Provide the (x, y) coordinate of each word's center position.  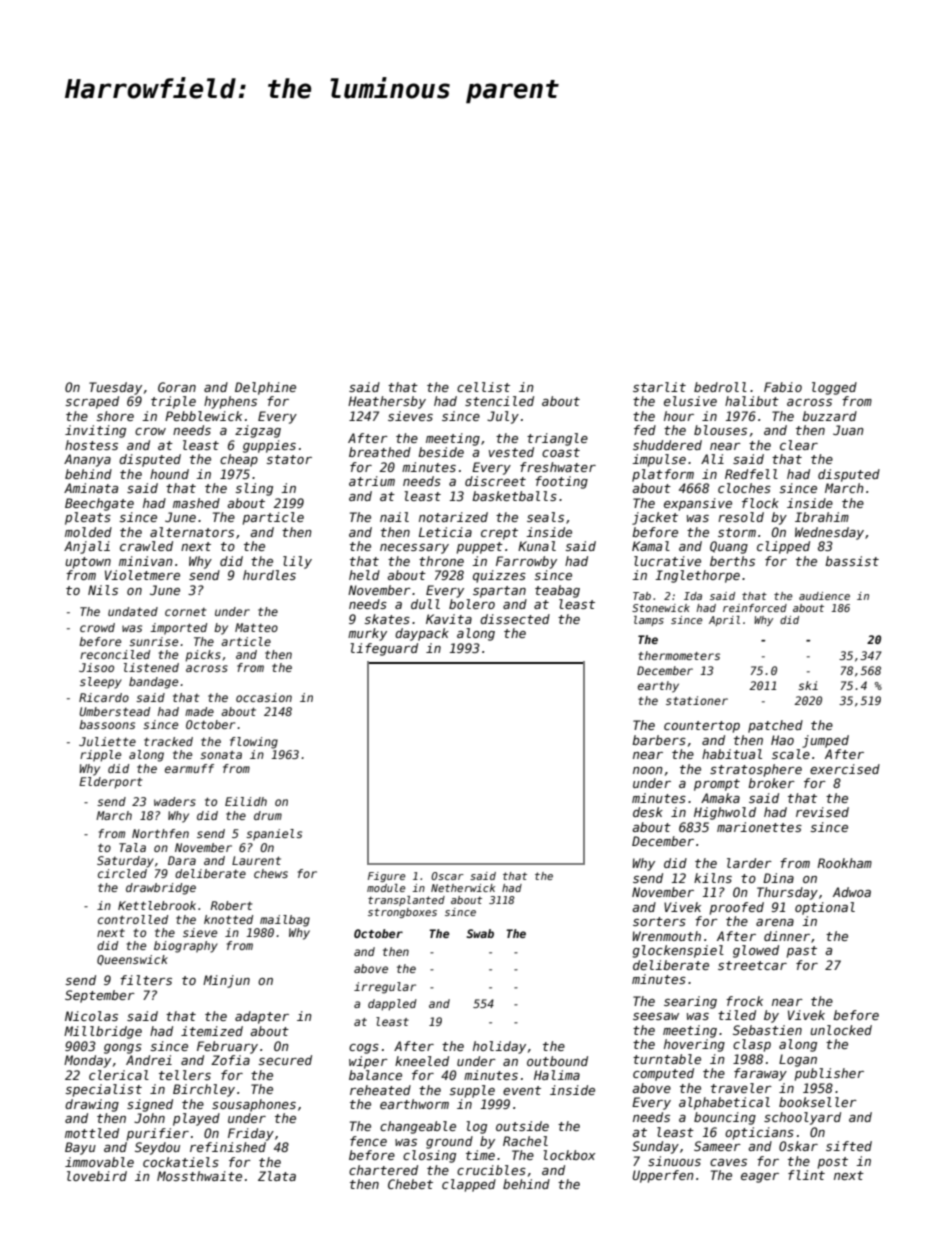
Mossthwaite (199, 1176)
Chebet (410, 1184)
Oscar (447, 876)
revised (822, 812)
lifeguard (384, 649)
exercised (845, 769)
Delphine (265, 388)
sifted (849, 1146)
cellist (483, 387)
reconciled (115, 654)
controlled (133, 919)
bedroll (720, 387)
